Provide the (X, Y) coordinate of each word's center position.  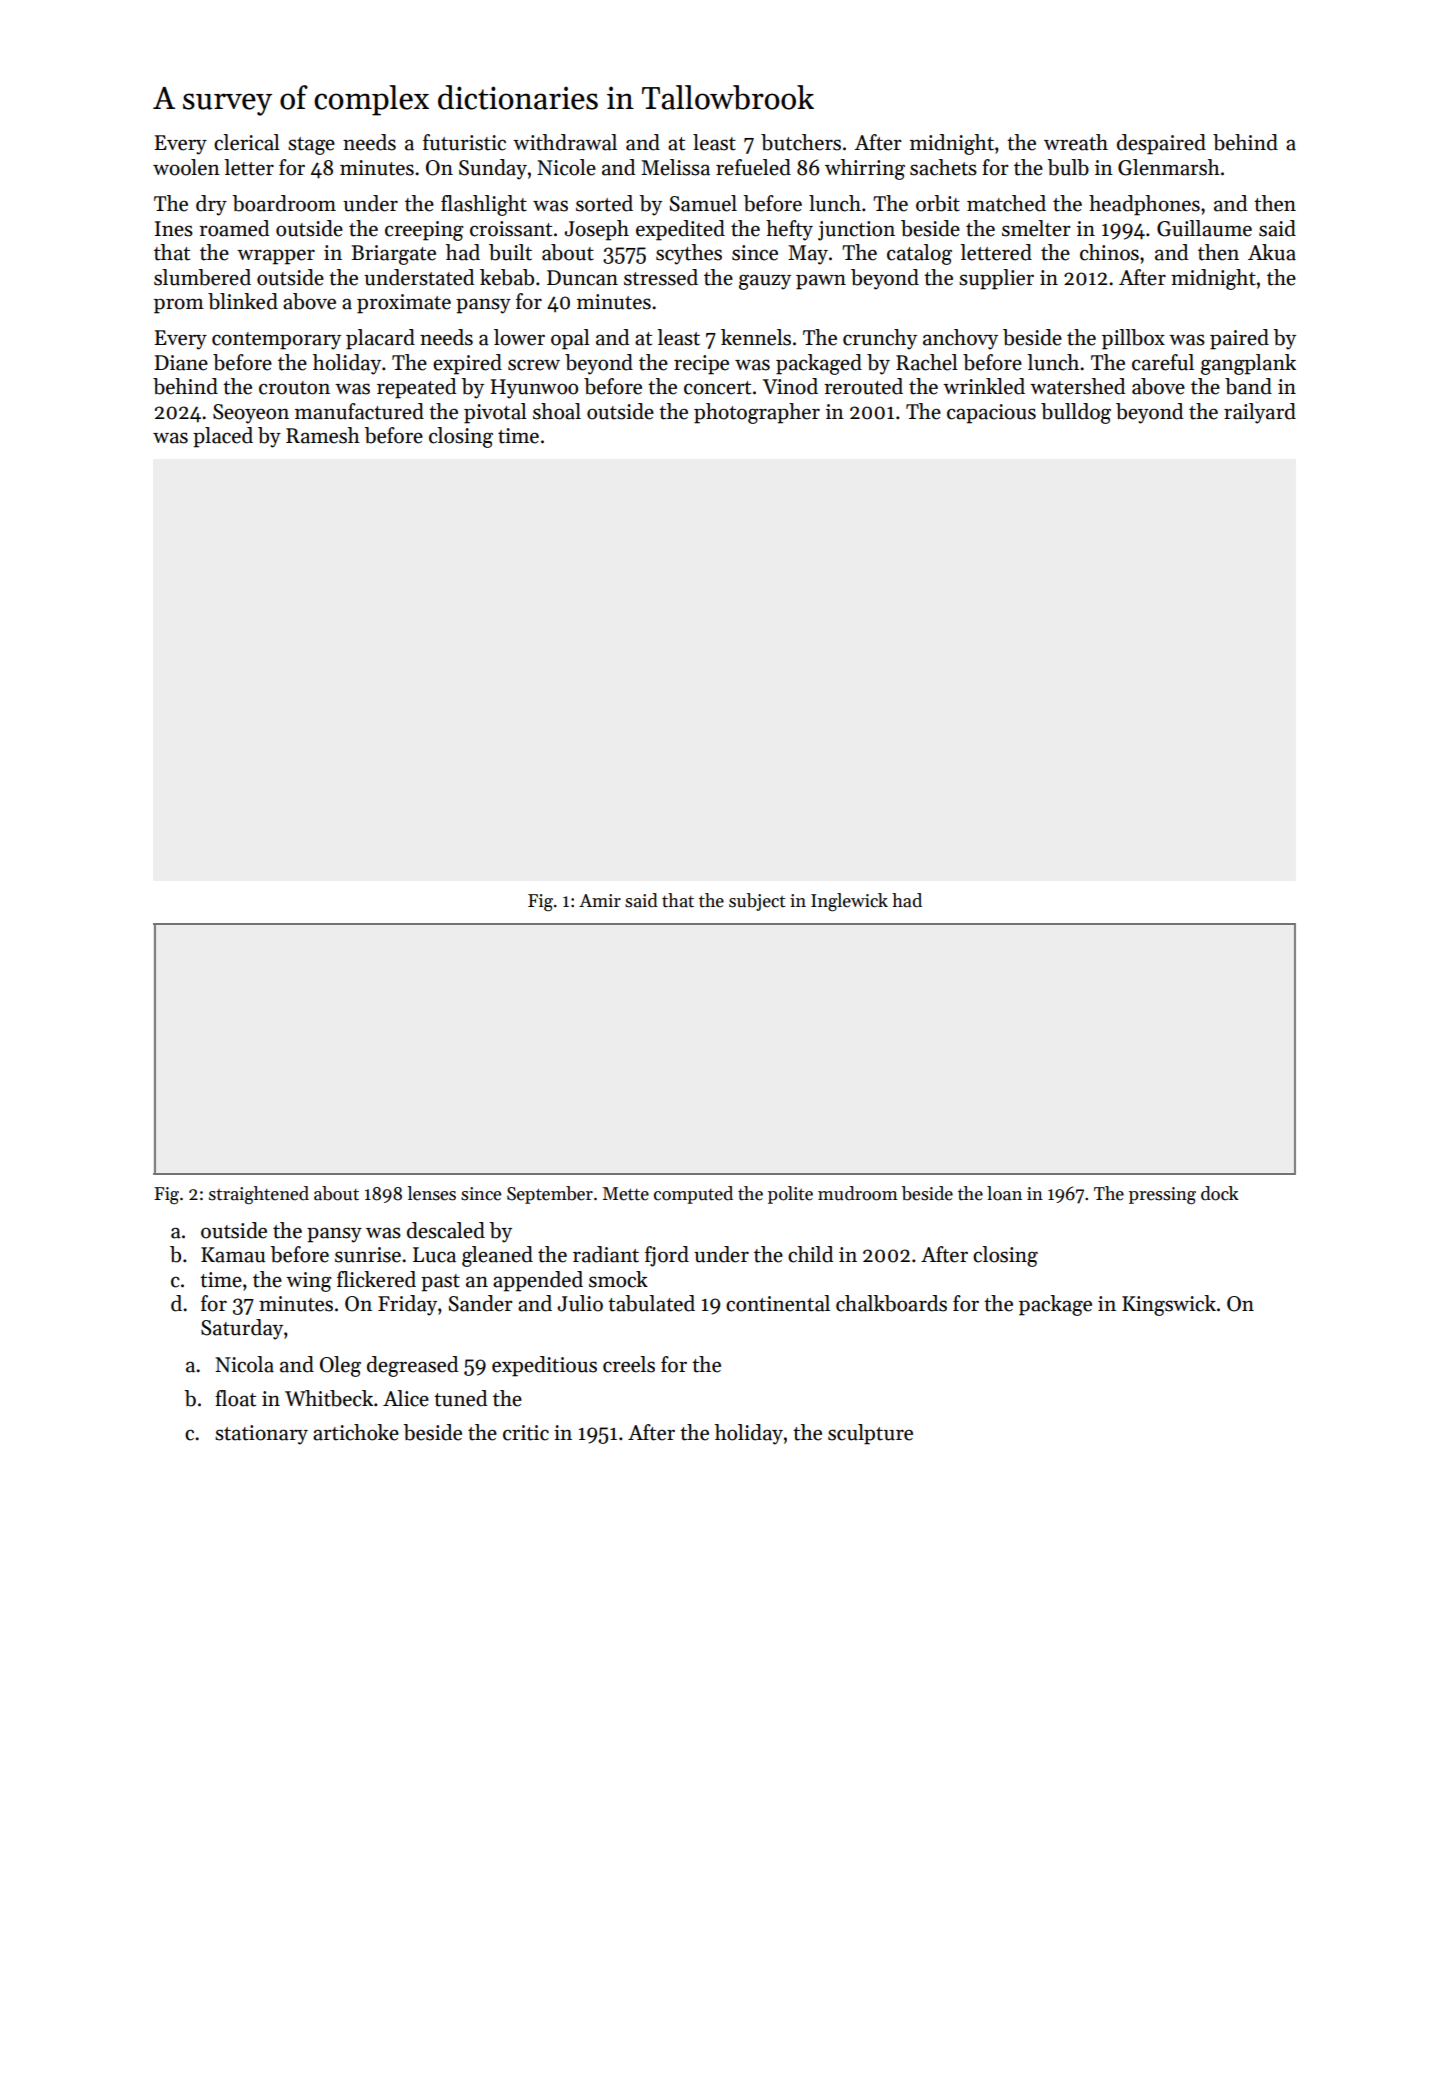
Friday (407, 1305)
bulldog (1076, 413)
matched (1006, 203)
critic (526, 1433)
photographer (757, 413)
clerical (247, 142)
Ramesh (323, 435)
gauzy (765, 282)
